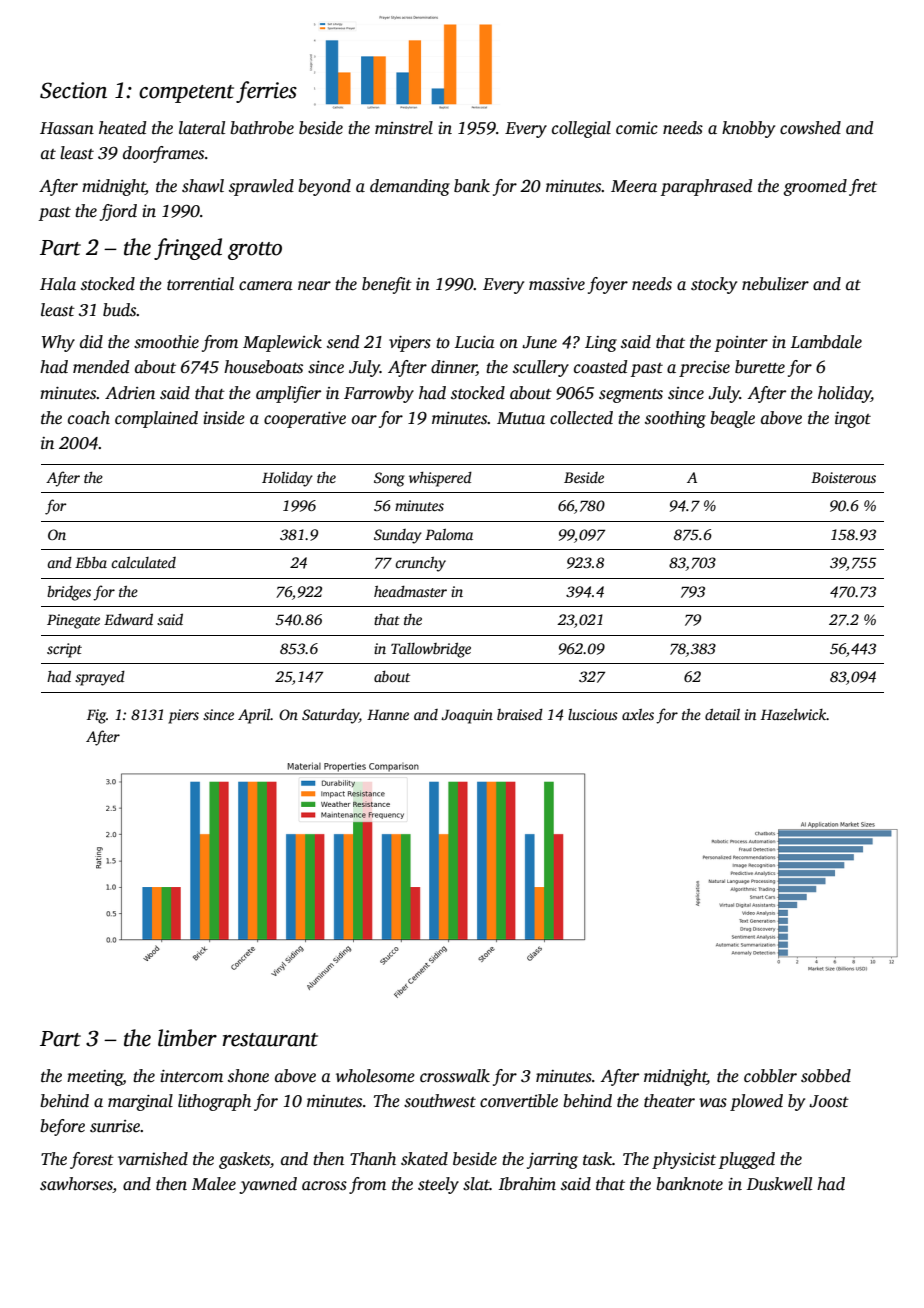 The width and height of the image is (924, 1308). What do you see at coordinates (156, 419) in the image?
I see `complained` at bounding box center [156, 419].
